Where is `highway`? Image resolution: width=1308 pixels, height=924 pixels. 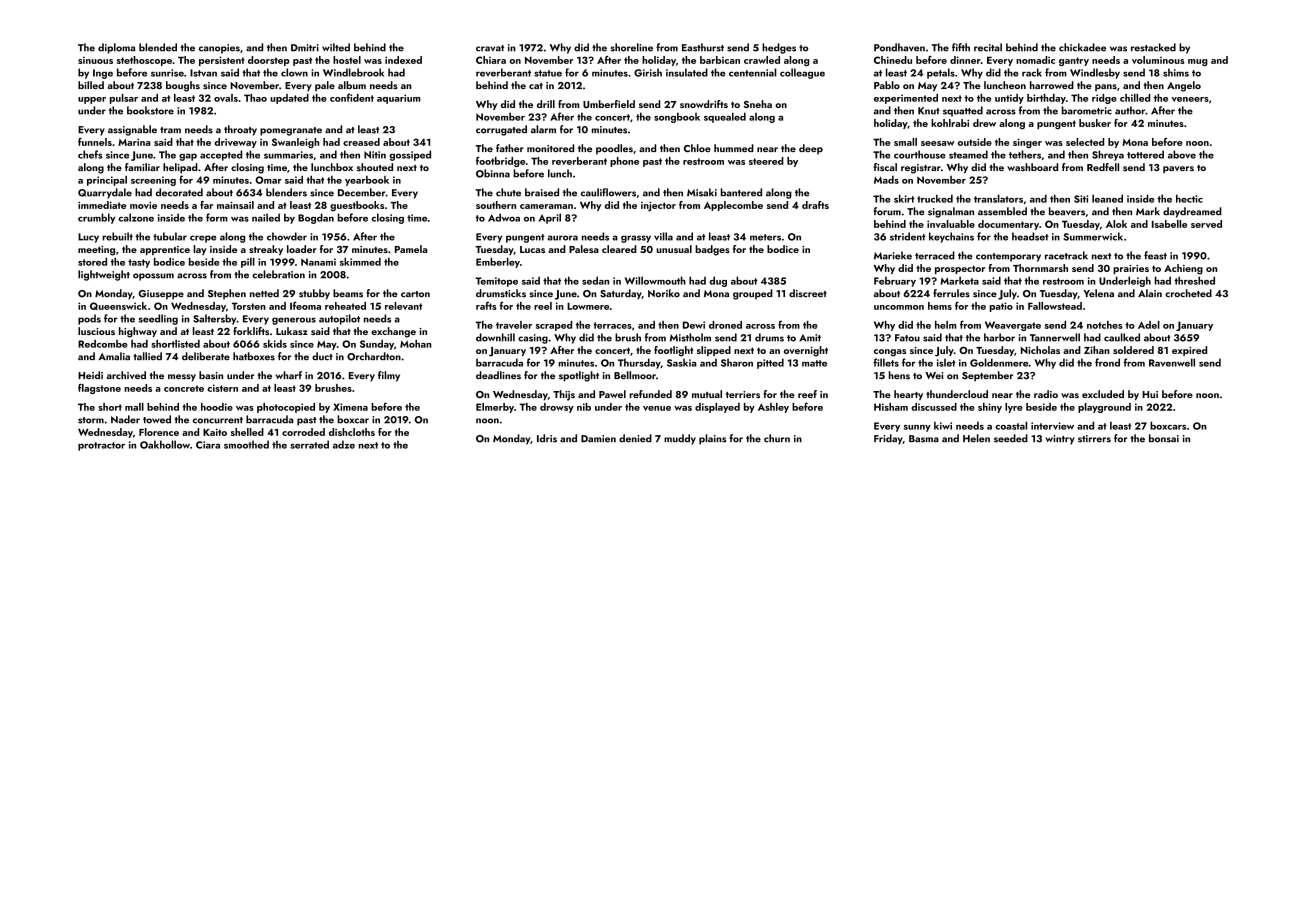 highway is located at coordinates (138, 332).
